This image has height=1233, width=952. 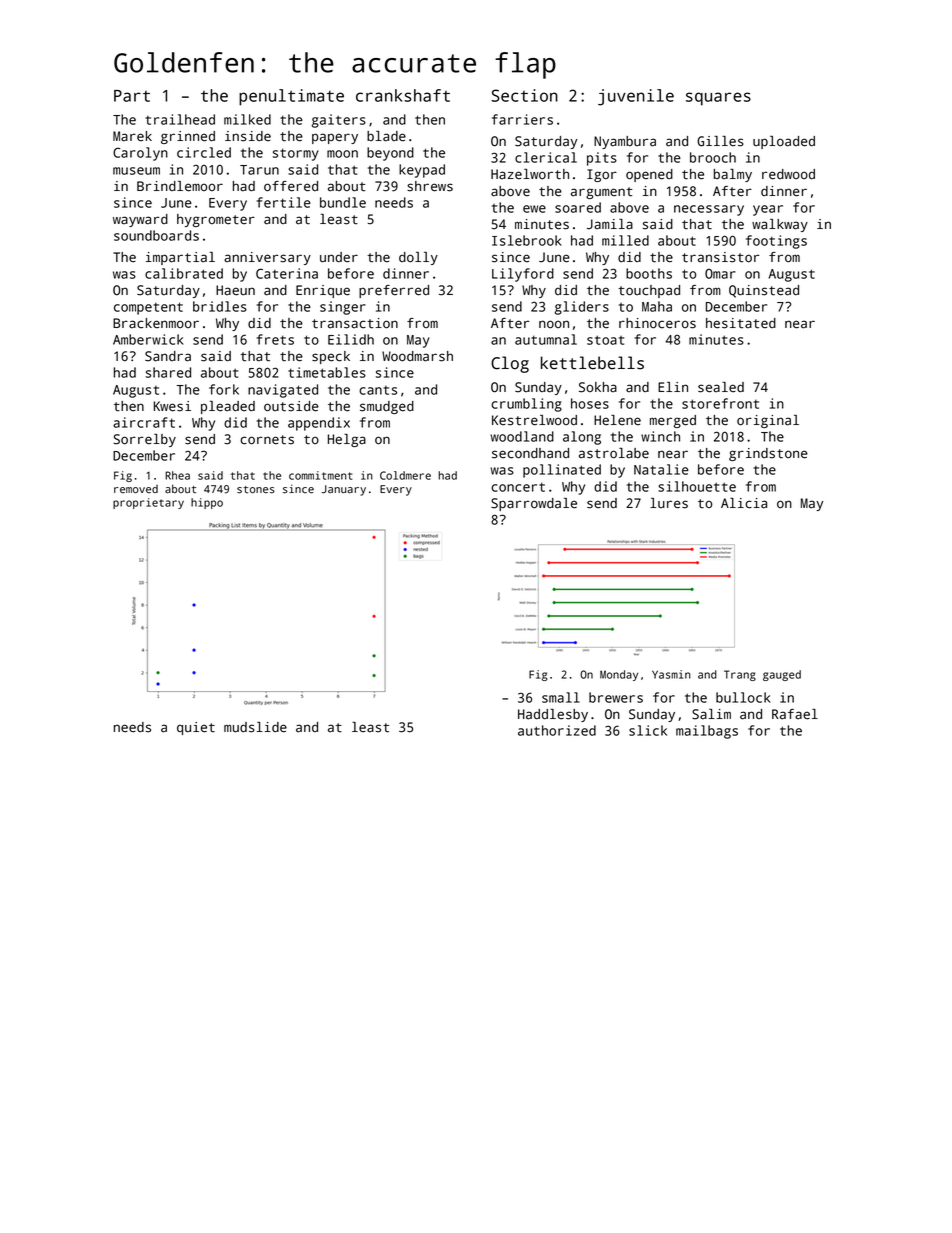 I want to click on quiet, so click(x=196, y=728).
